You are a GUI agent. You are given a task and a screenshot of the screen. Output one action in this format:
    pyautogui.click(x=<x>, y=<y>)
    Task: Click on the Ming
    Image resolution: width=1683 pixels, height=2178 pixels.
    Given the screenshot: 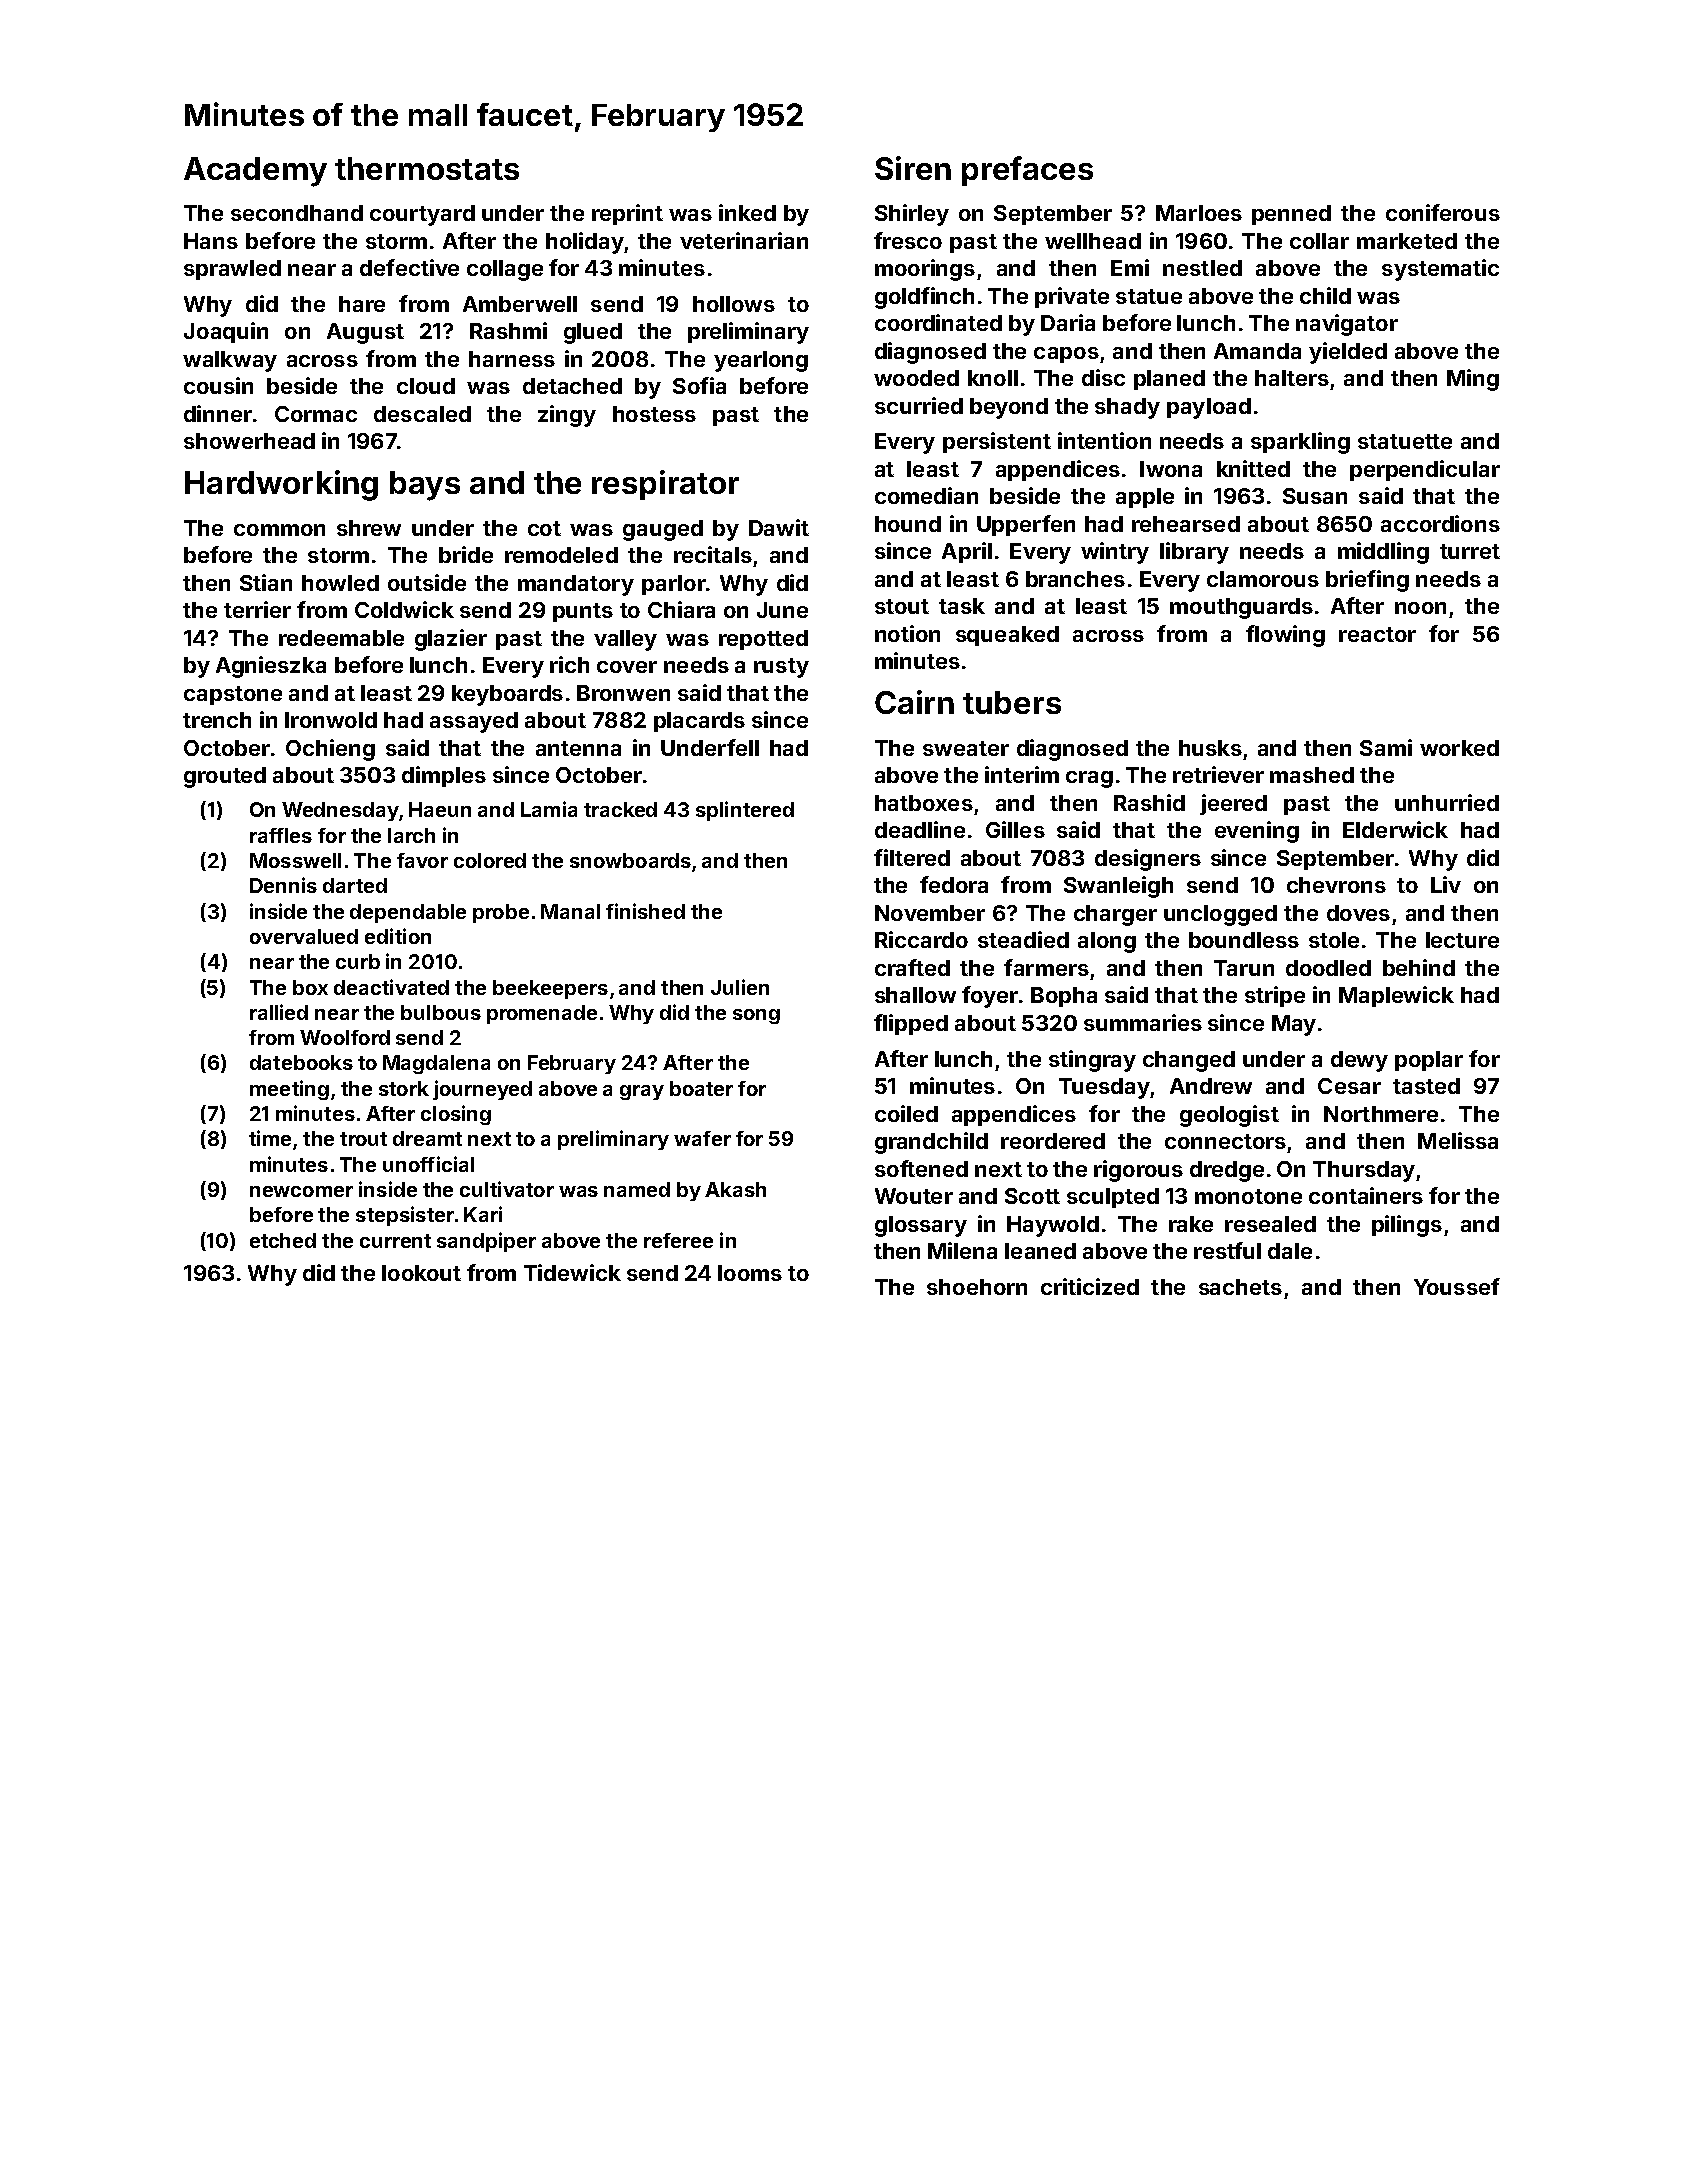 What is the action you would take?
    pyautogui.click(x=1473, y=380)
